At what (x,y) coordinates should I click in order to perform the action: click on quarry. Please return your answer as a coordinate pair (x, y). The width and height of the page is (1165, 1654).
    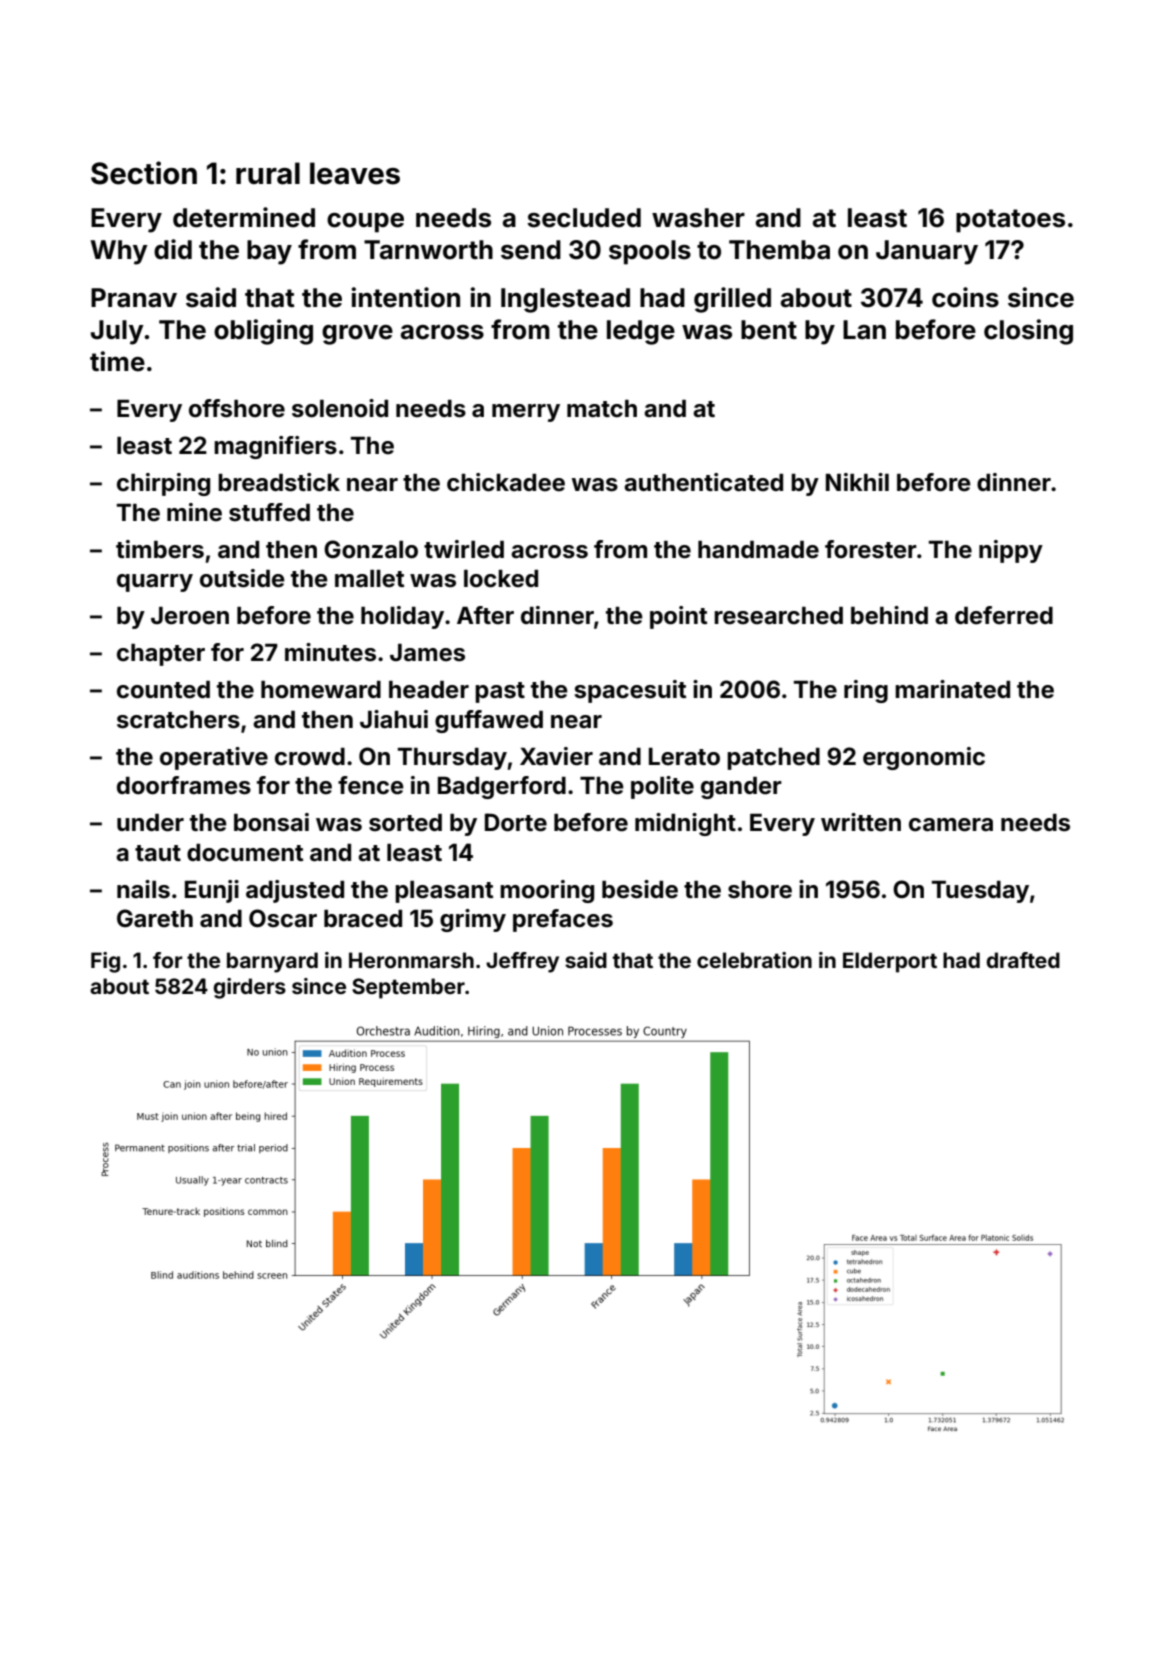
    Looking at the image, I should click on (155, 583).
